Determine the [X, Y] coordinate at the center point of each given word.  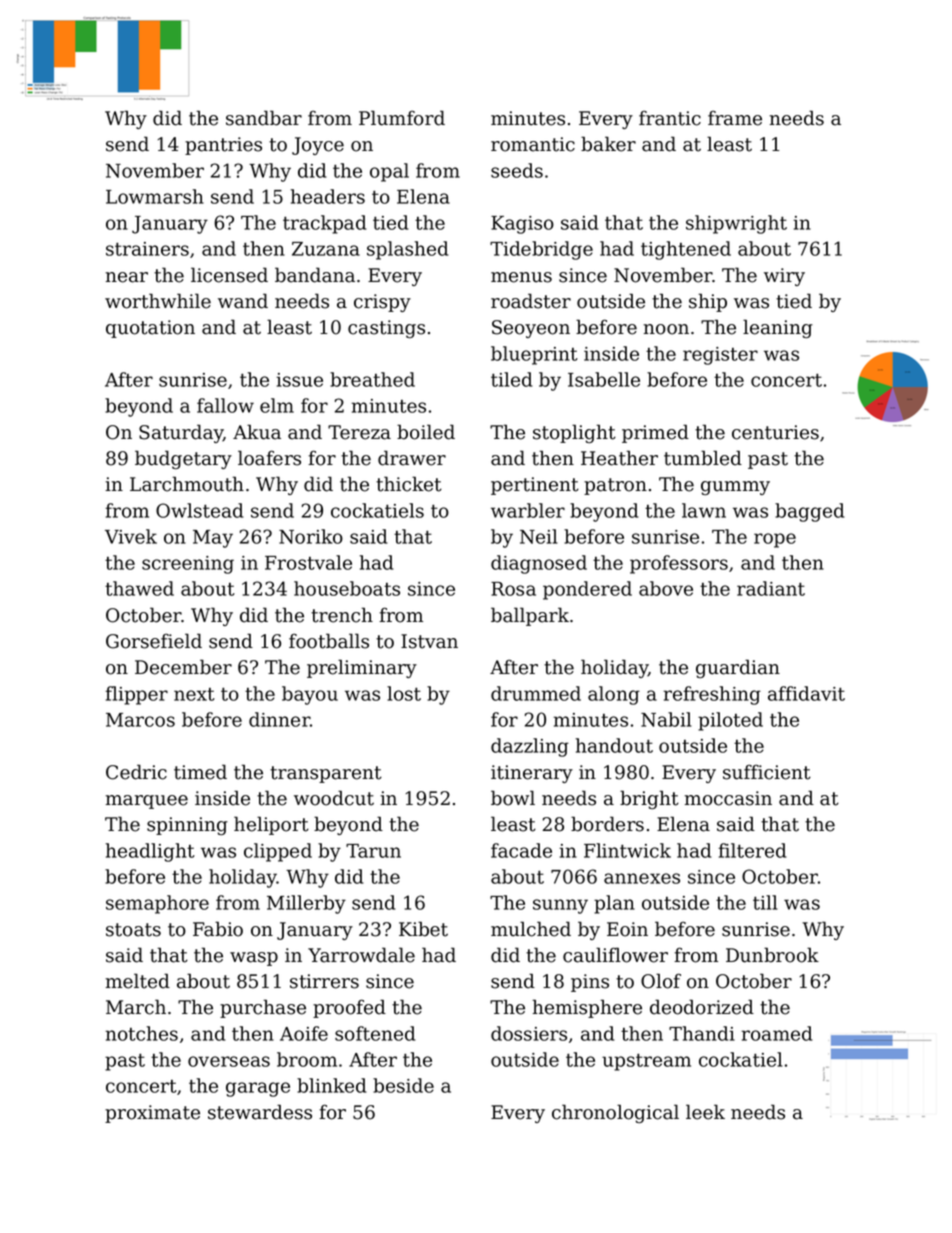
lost [404, 693]
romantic [533, 144]
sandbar [264, 118]
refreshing [712, 695]
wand [243, 301]
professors [679, 564]
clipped [278, 852]
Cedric [136, 772]
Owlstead [199, 510]
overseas [229, 1061]
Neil [538, 536]
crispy [382, 303]
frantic [670, 118]
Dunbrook [772, 955]
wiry [784, 277]
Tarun [373, 851]
